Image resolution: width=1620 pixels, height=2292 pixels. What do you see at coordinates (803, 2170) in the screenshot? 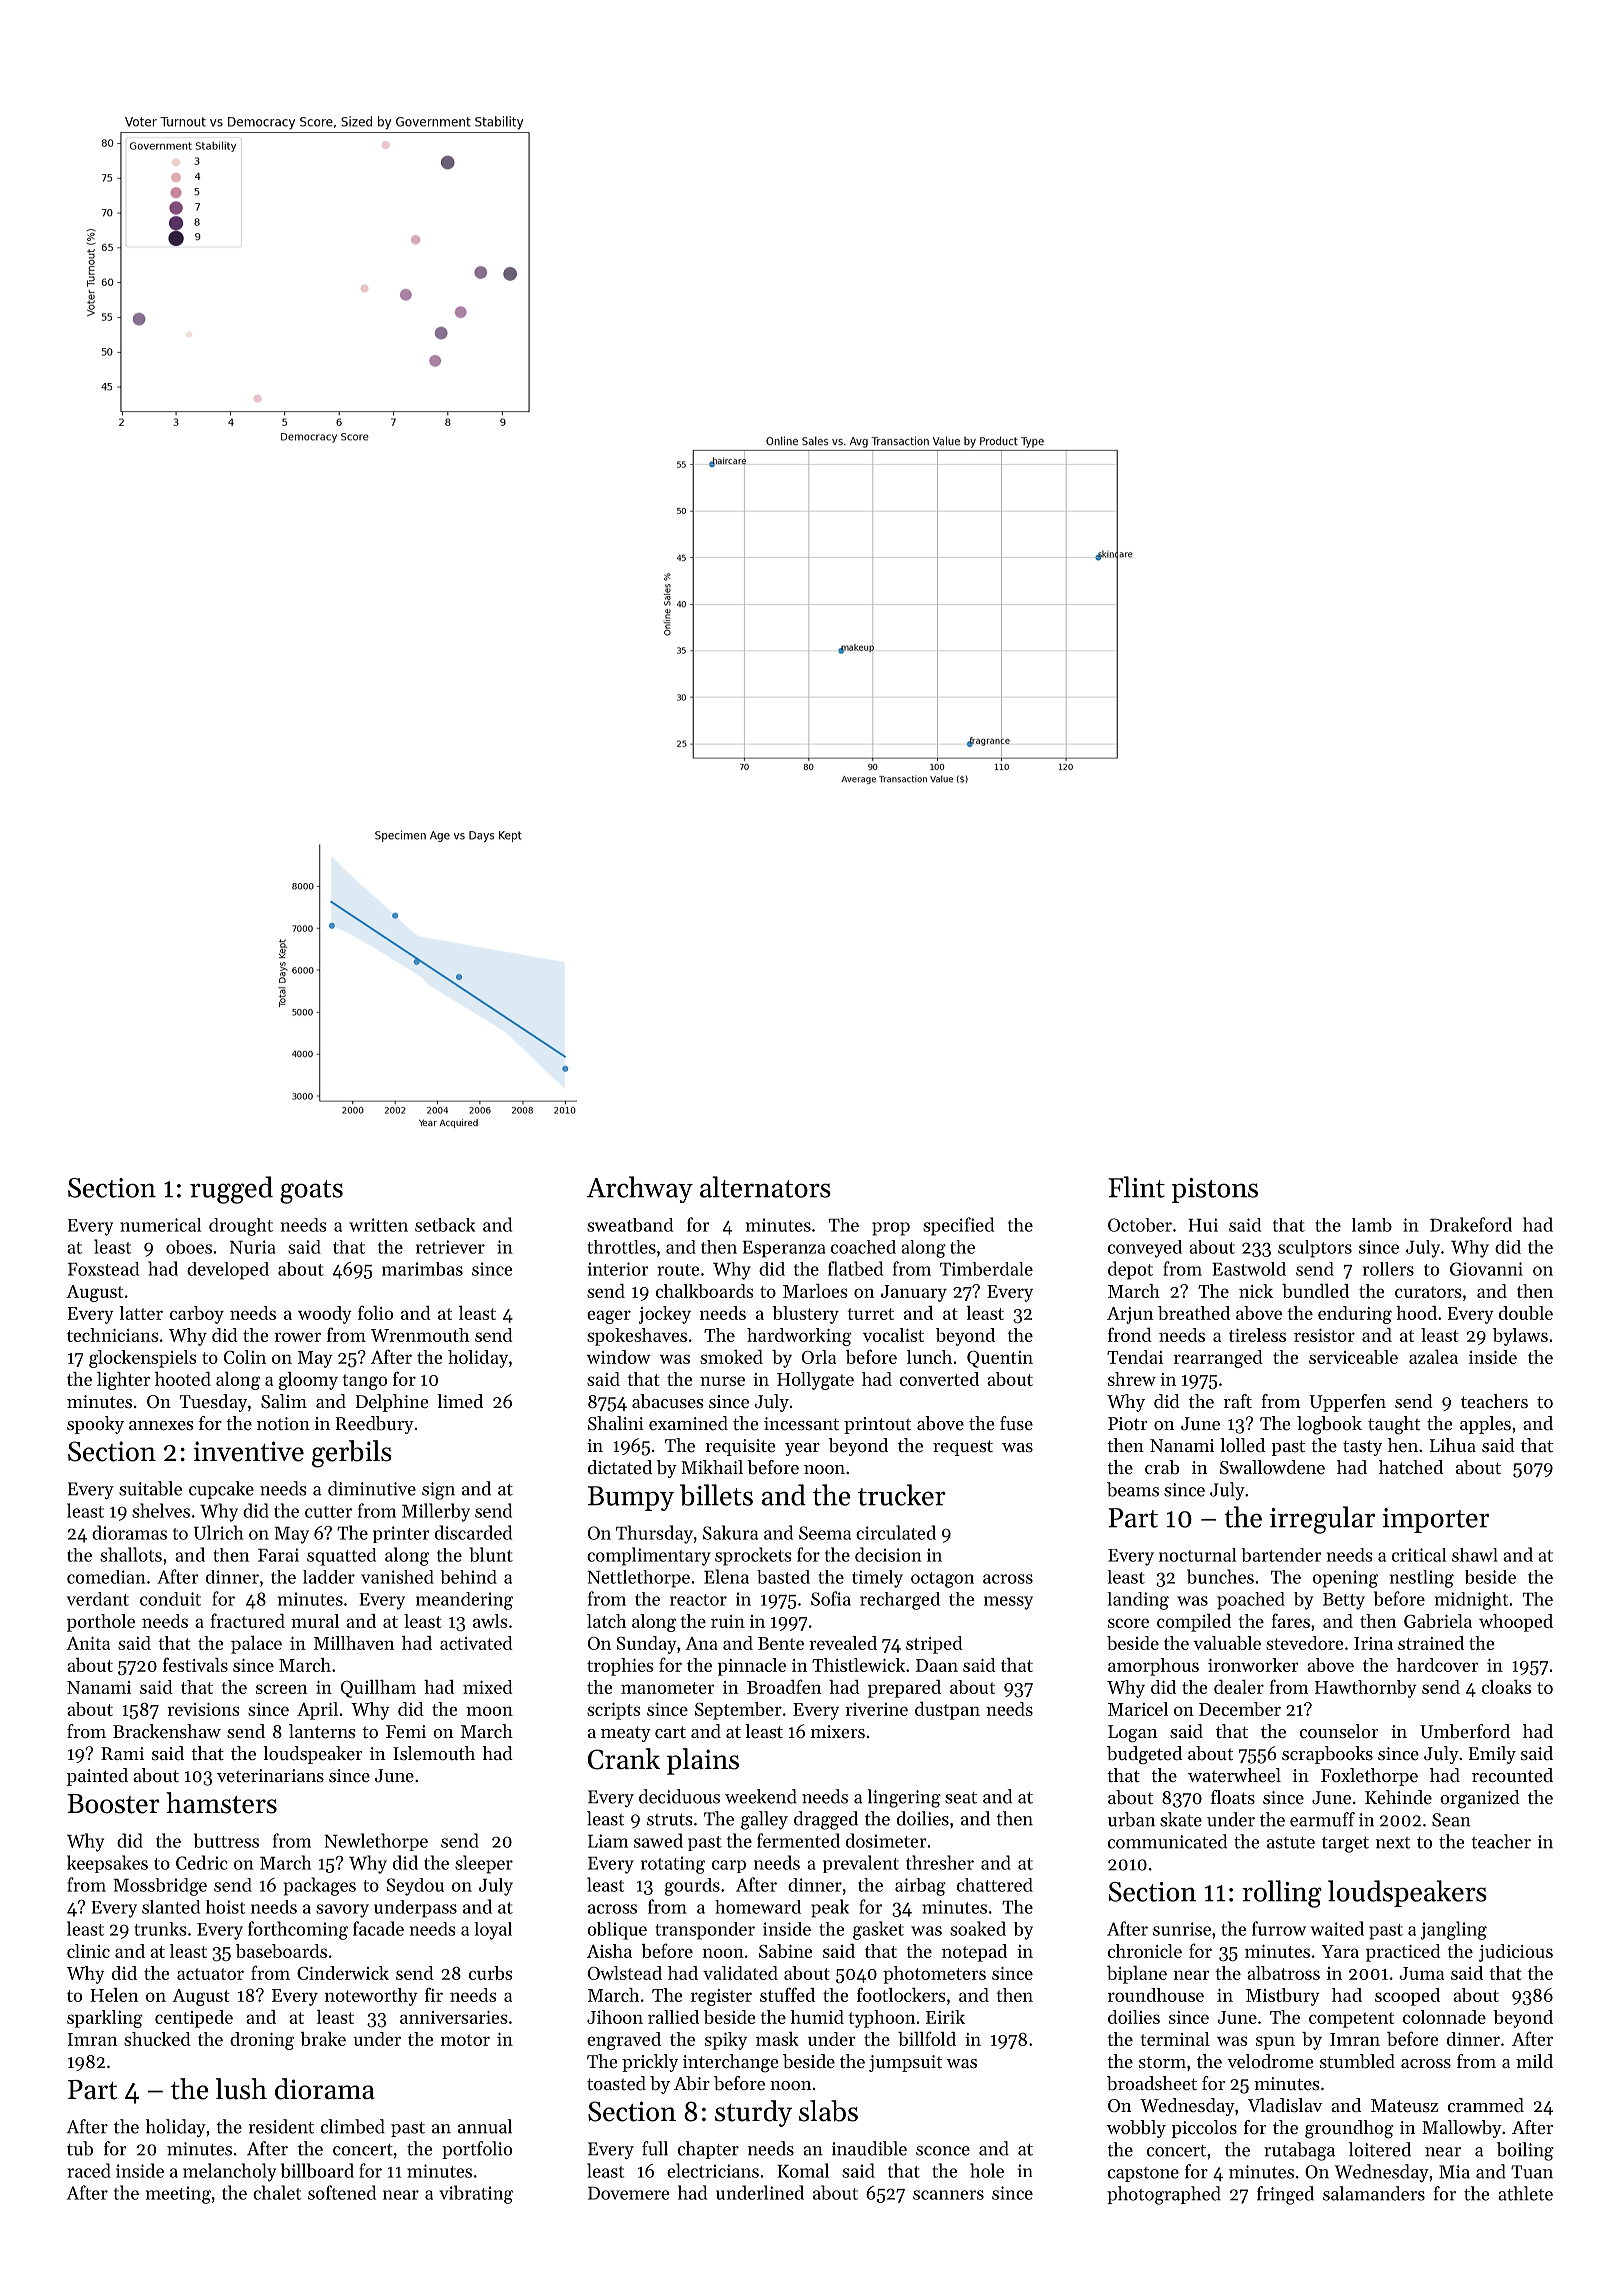
I see `Komal` at bounding box center [803, 2170].
